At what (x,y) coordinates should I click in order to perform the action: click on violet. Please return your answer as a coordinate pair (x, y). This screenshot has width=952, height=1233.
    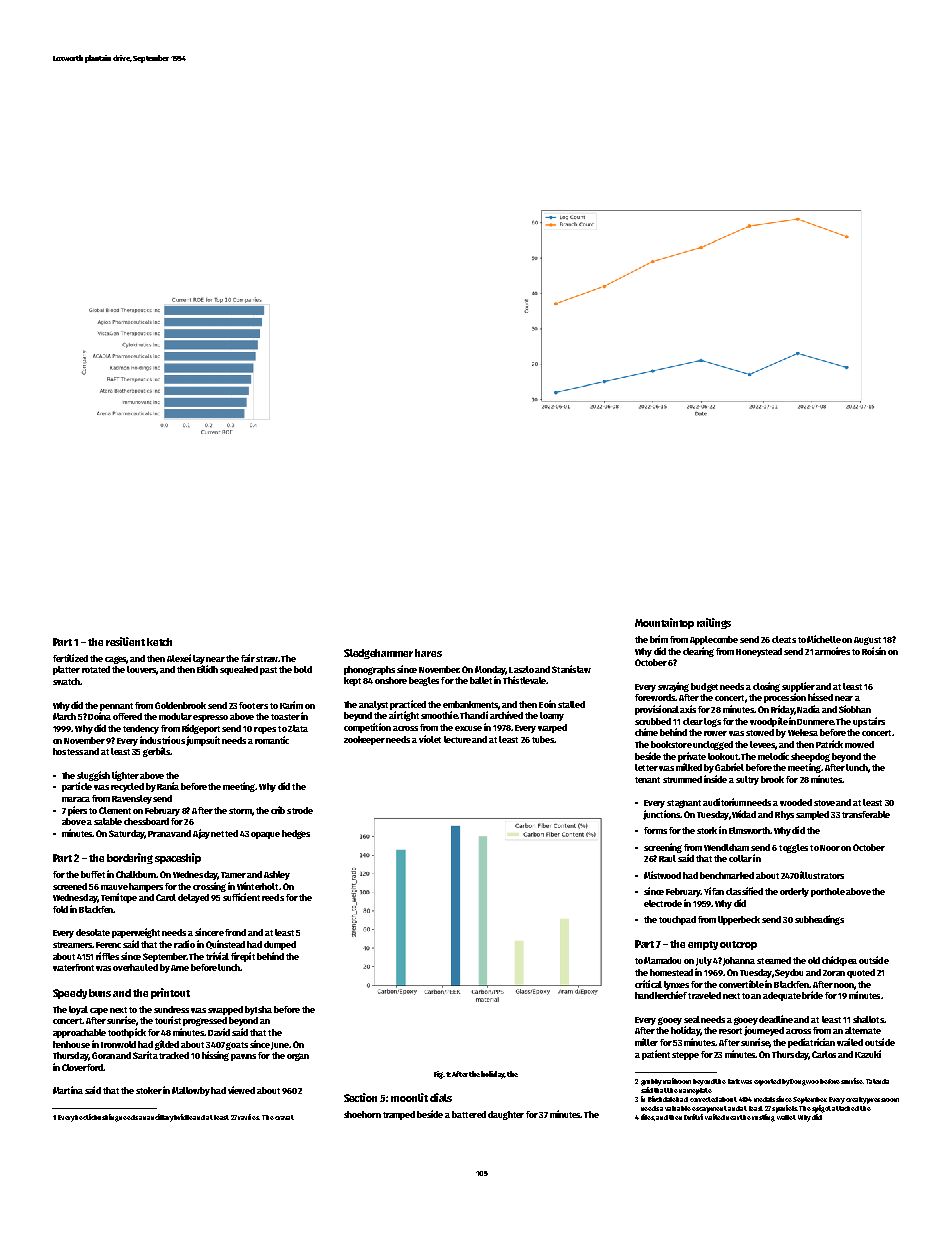
    Looking at the image, I should click on (430, 739).
